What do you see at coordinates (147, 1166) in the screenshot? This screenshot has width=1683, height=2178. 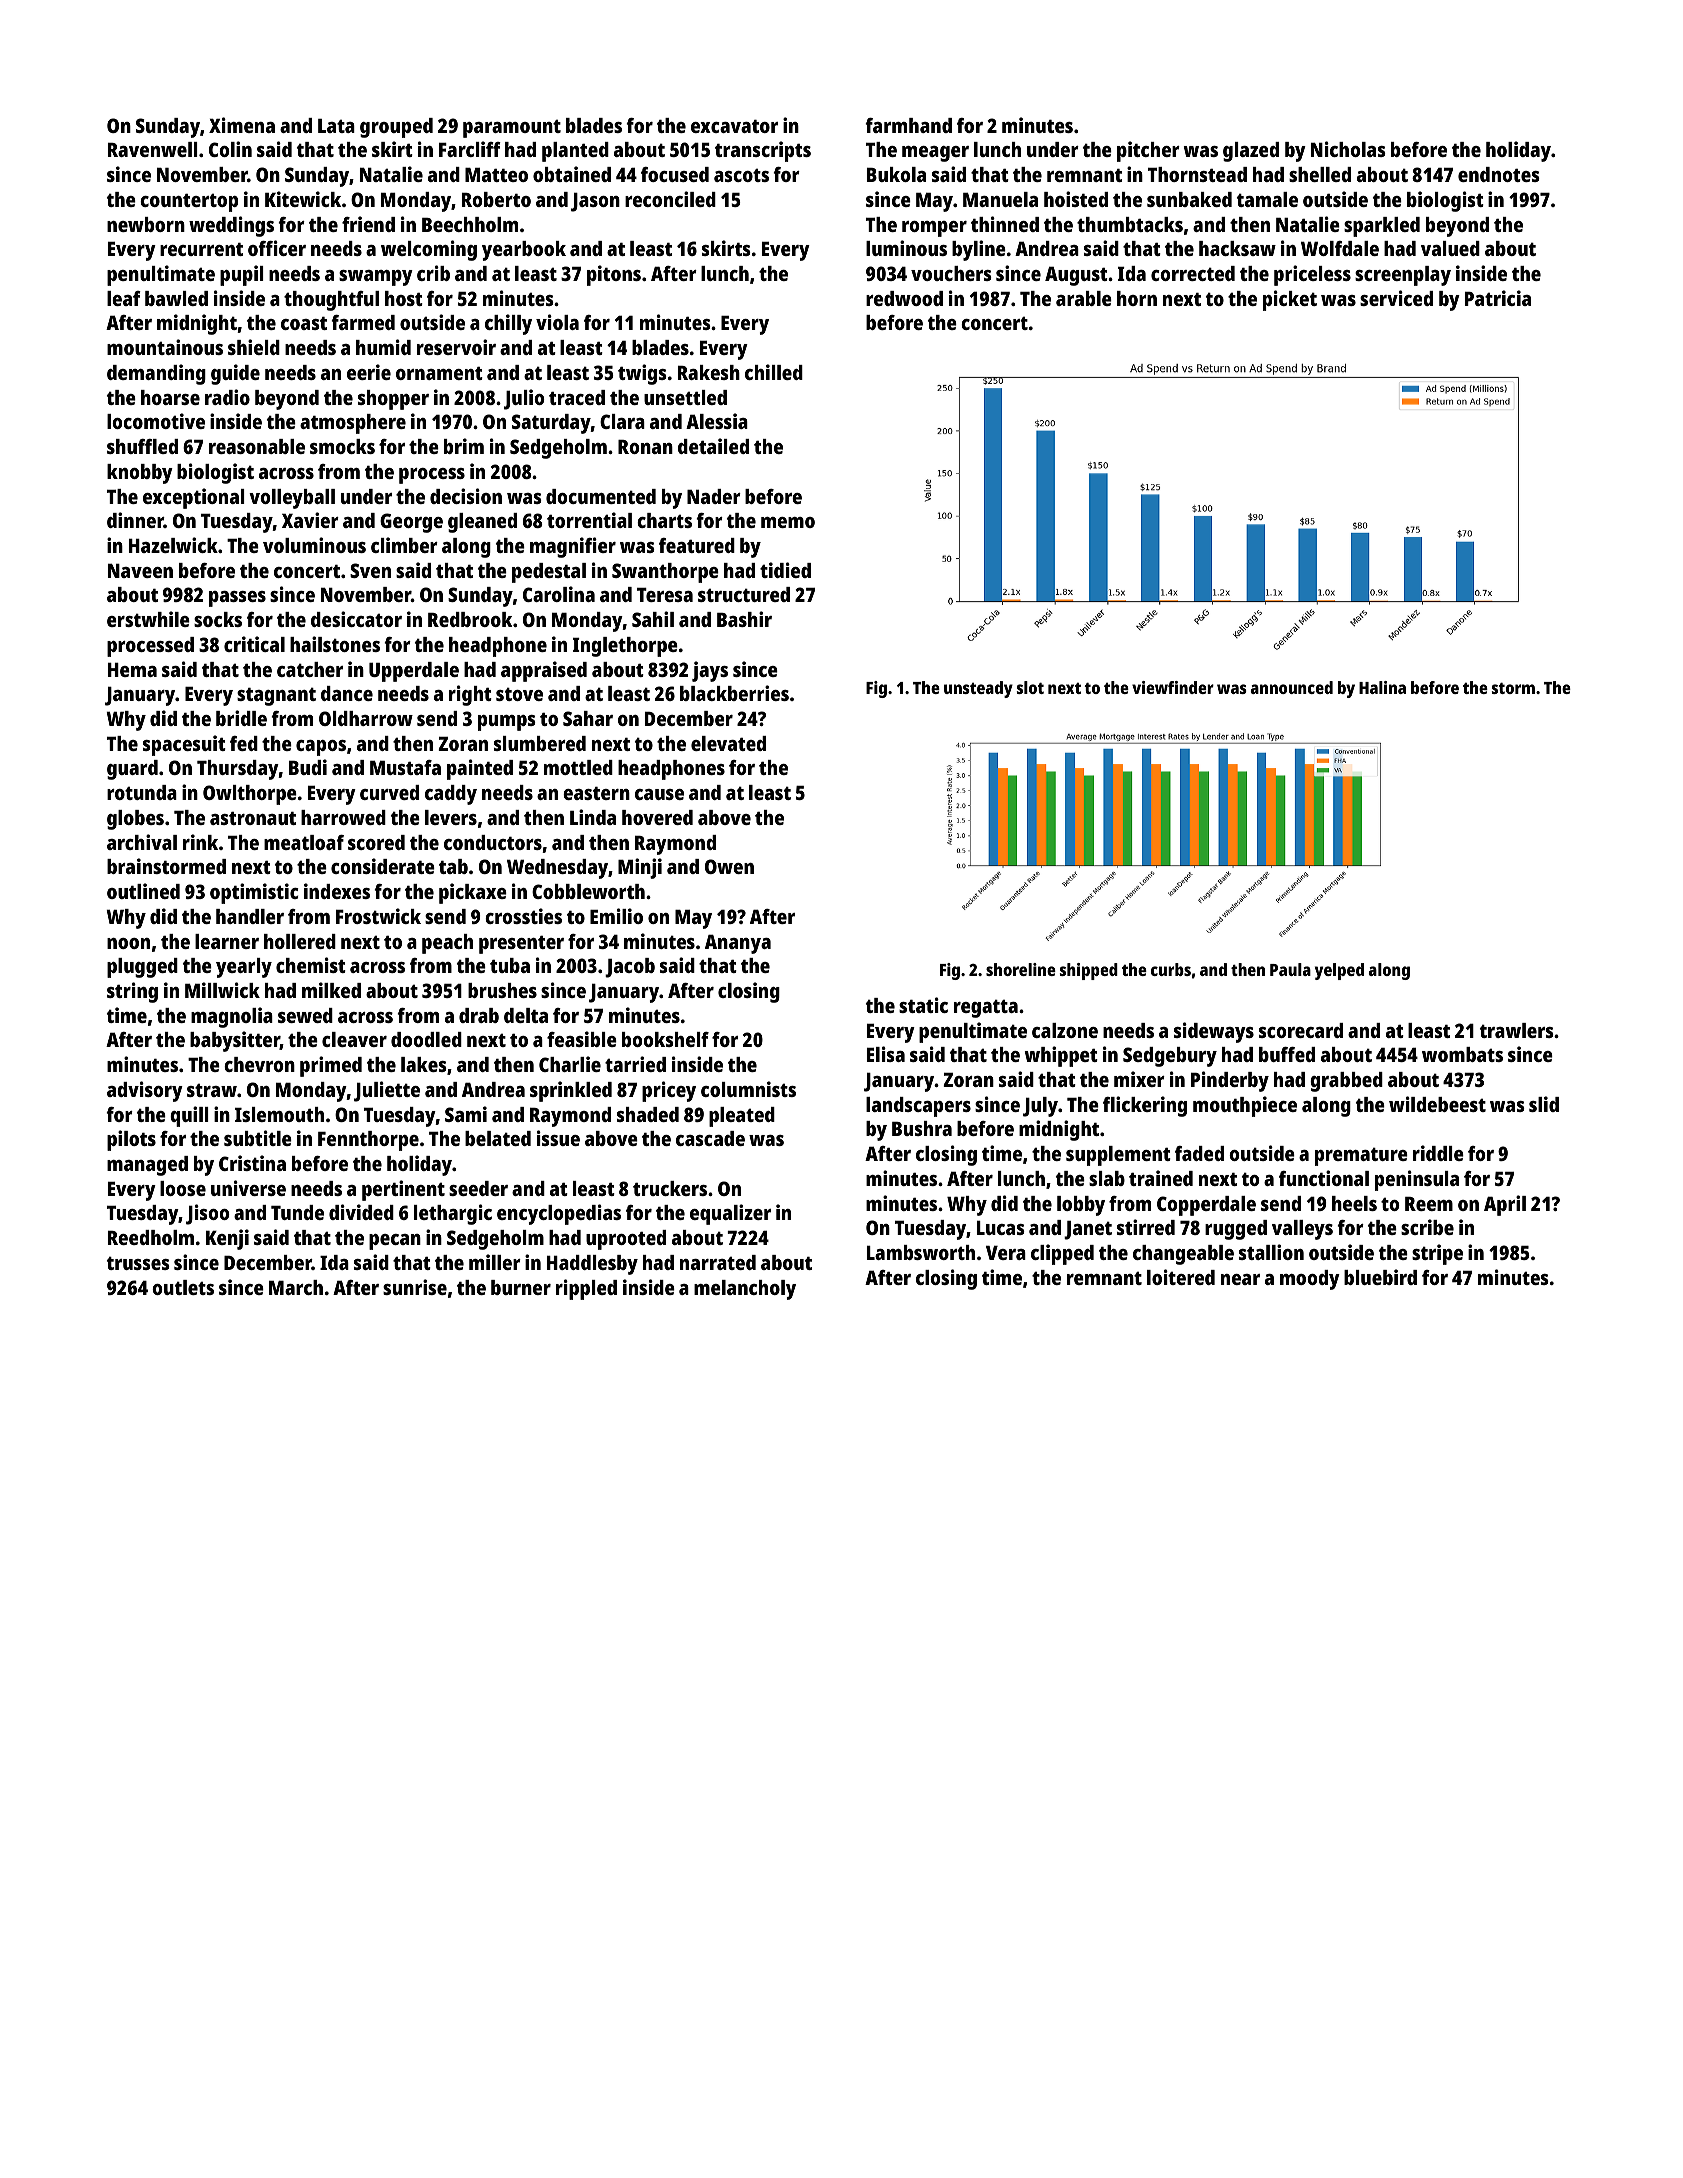 I see `managed` at bounding box center [147, 1166].
